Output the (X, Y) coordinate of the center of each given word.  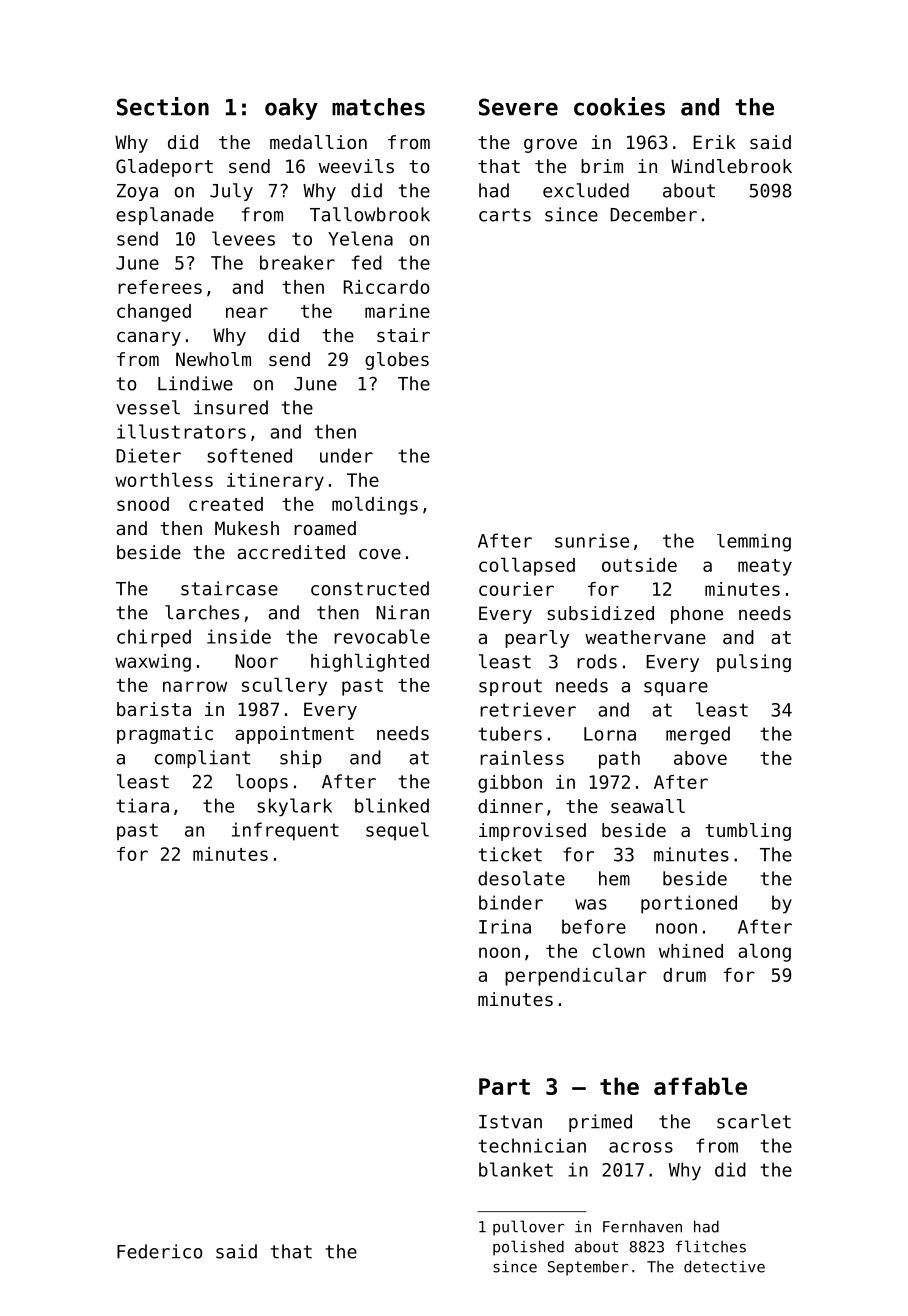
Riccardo (387, 287)
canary (149, 339)
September (588, 1268)
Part (504, 1086)
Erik (714, 142)
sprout (510, 687)
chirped (154, 638)
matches (378, 107)
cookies (619, 106)
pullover (528, 1228)
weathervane (645, 637)
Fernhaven (642, 1227)
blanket (516, 1169)
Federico (160, 1251)
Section (163, 106)
